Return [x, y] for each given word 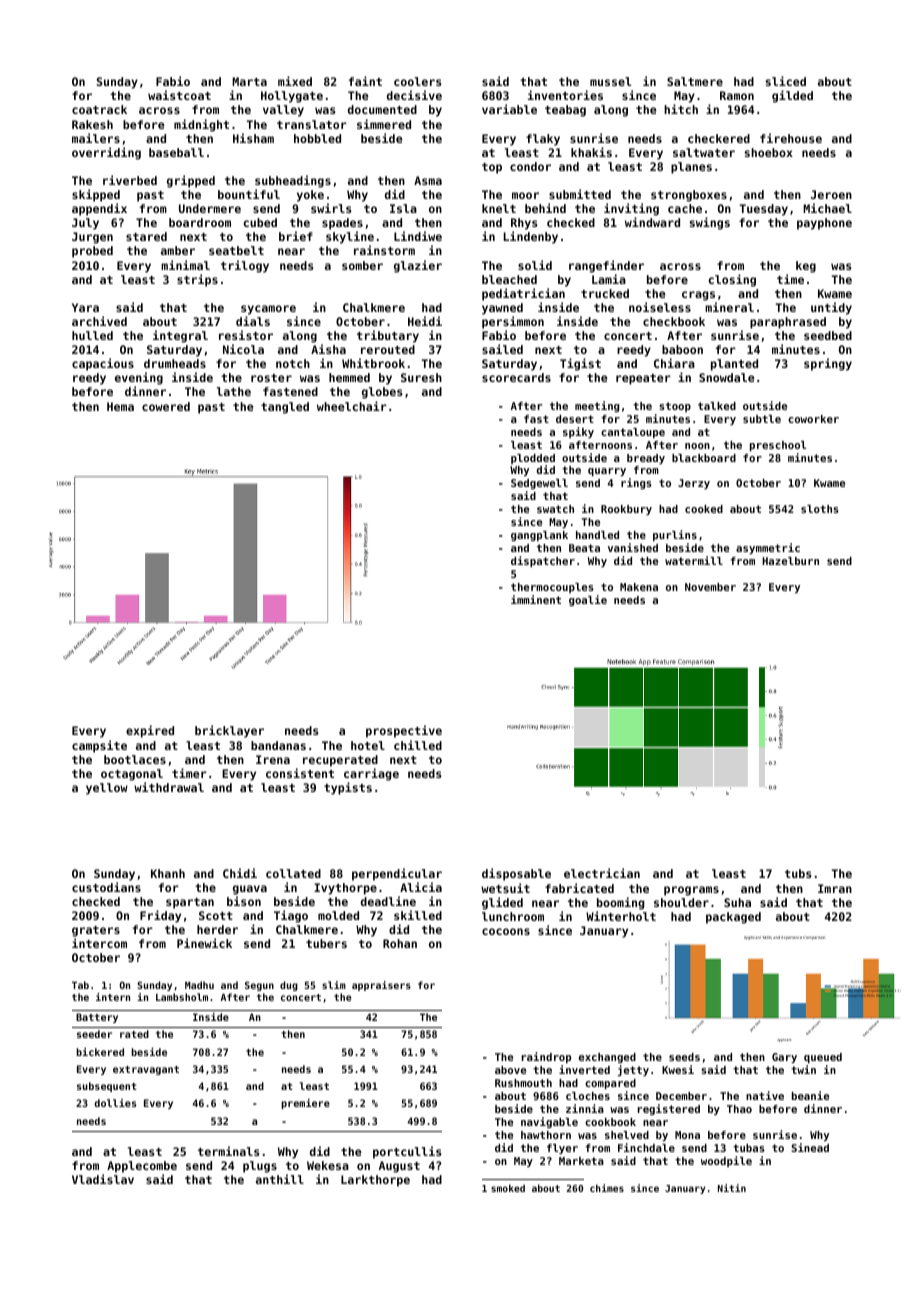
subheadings [293, 181]
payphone [824, 224]
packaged [733, 918]
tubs [798, 873]
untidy [831, 308]
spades [342, 224]
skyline [350, 237]
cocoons [506, 931]
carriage [371, 774]
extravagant [146, 1070]
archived [99, 321]
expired [150, 731]
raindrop [546, 1057]
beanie [810, 1095]
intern [113, 997]
